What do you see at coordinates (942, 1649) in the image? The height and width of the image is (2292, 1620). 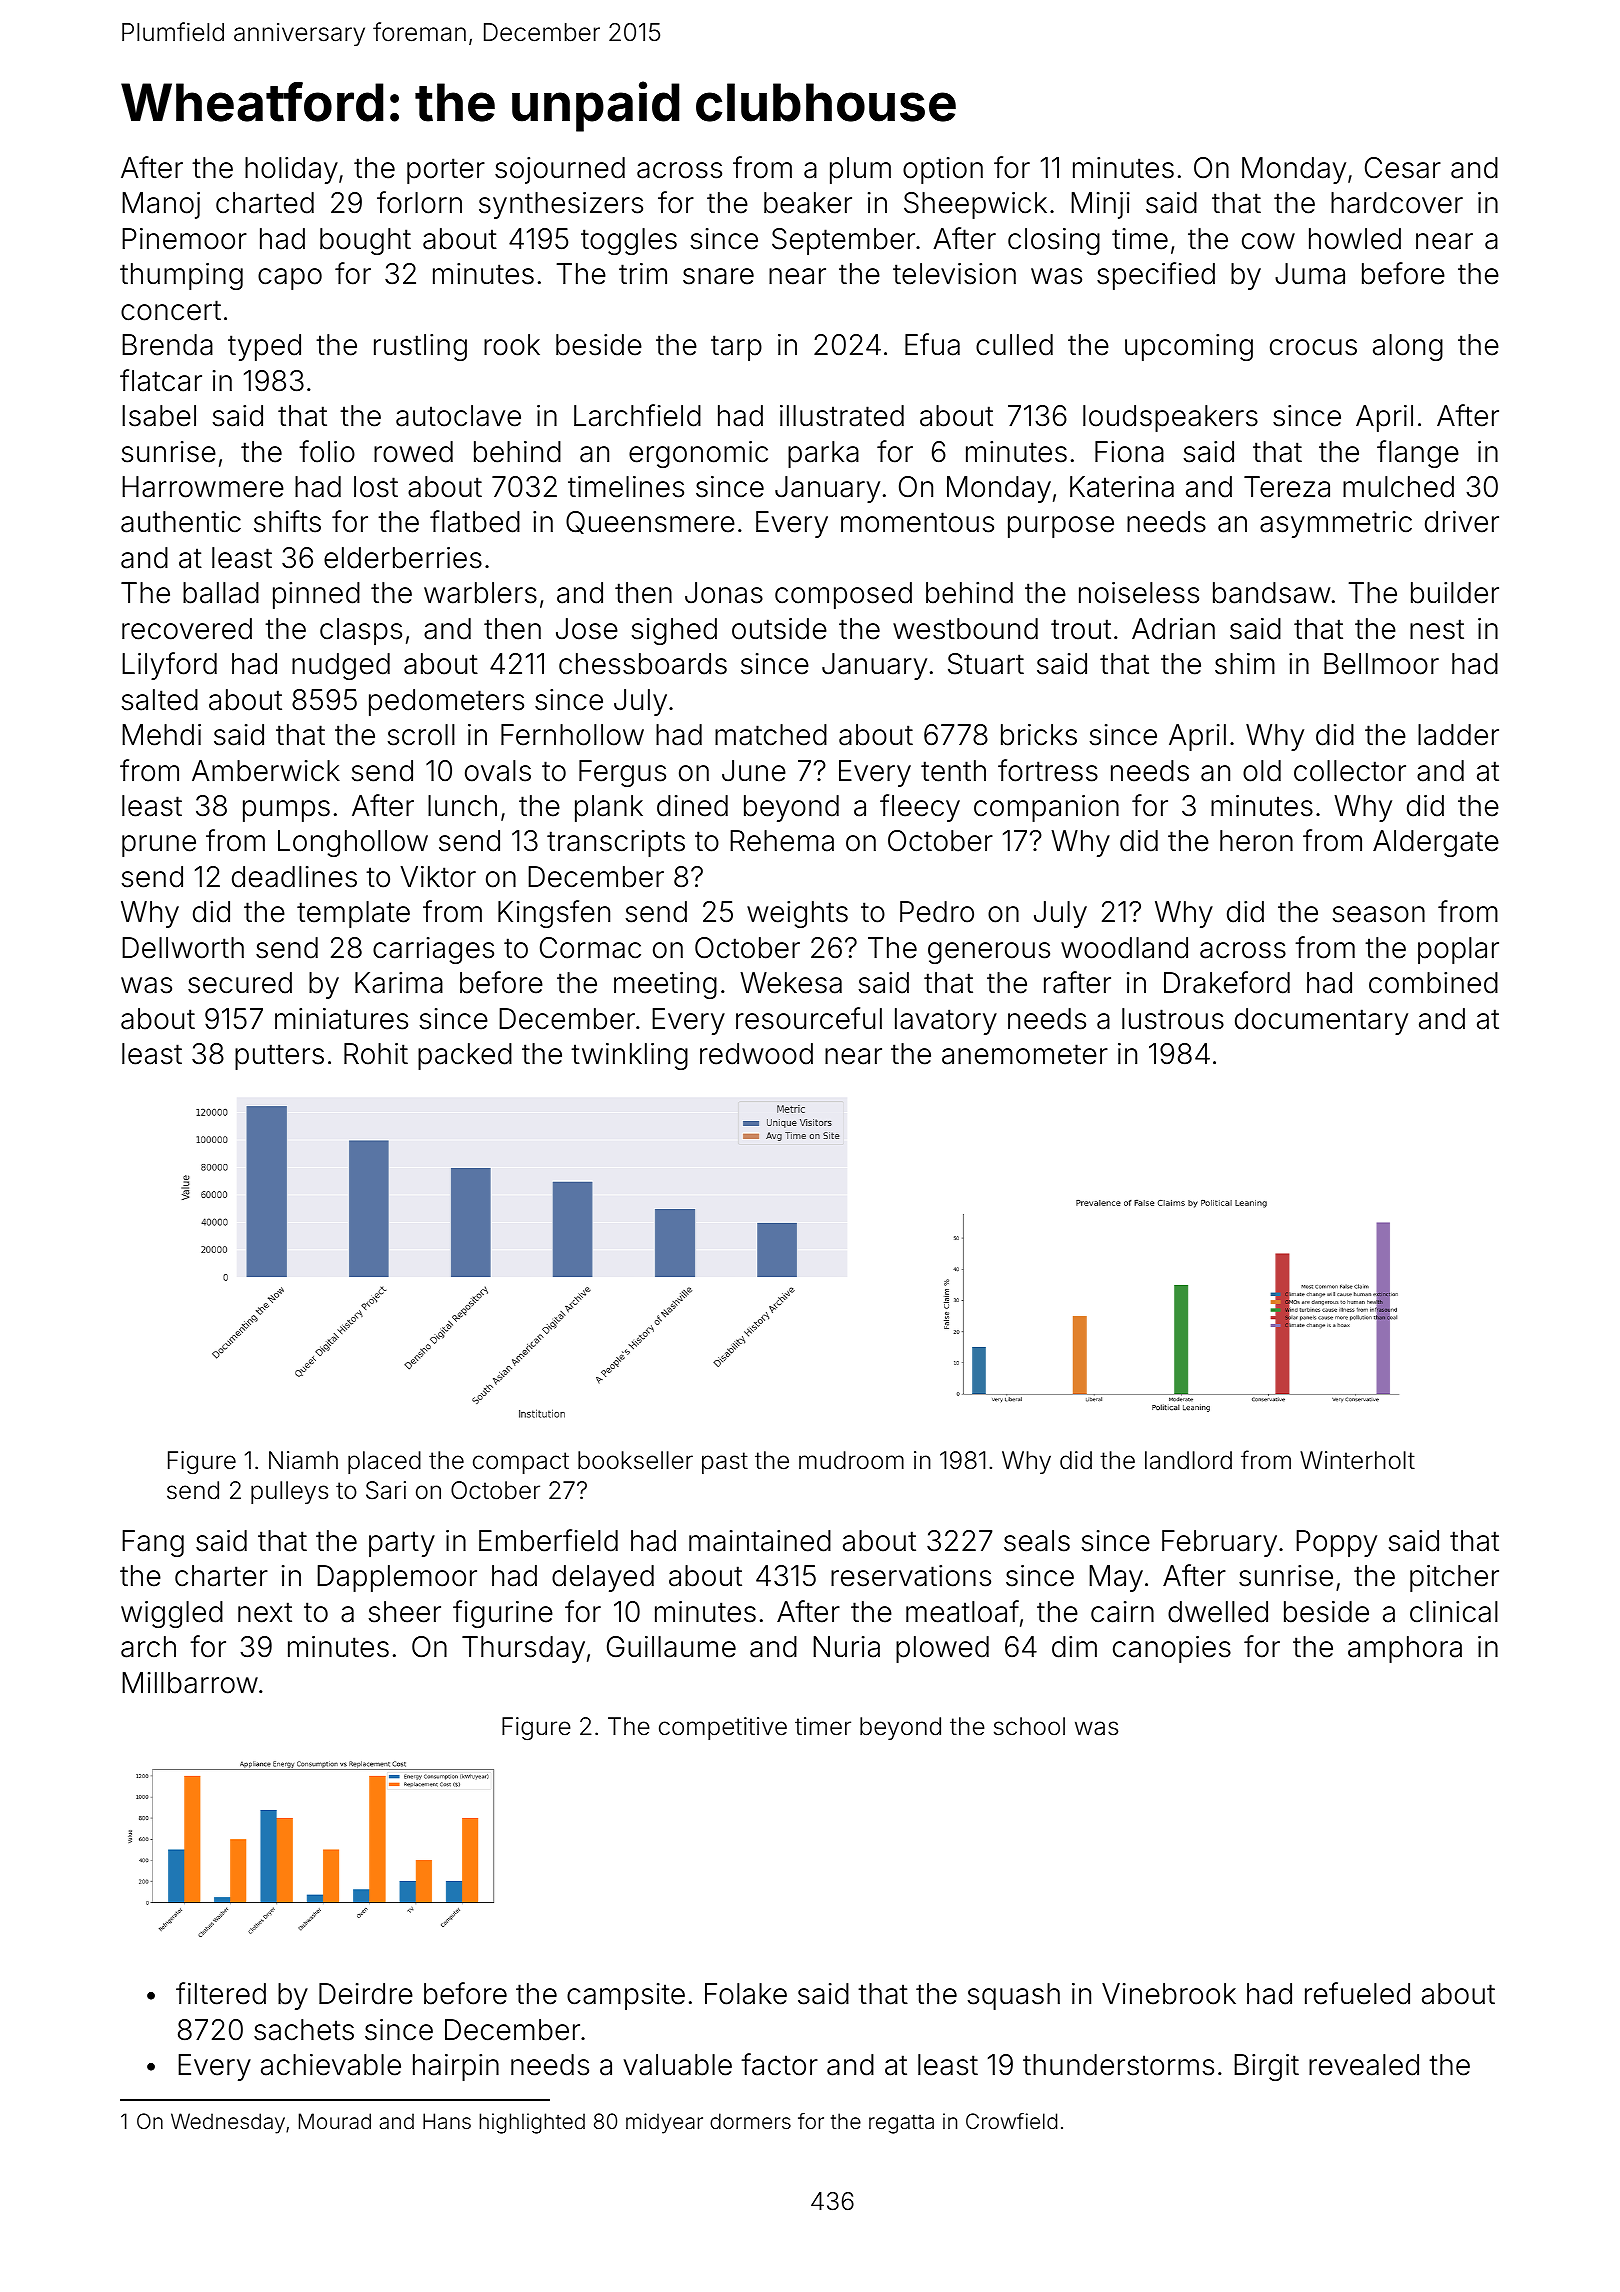 I see `plowed` at bounding box center [942, 1649].
